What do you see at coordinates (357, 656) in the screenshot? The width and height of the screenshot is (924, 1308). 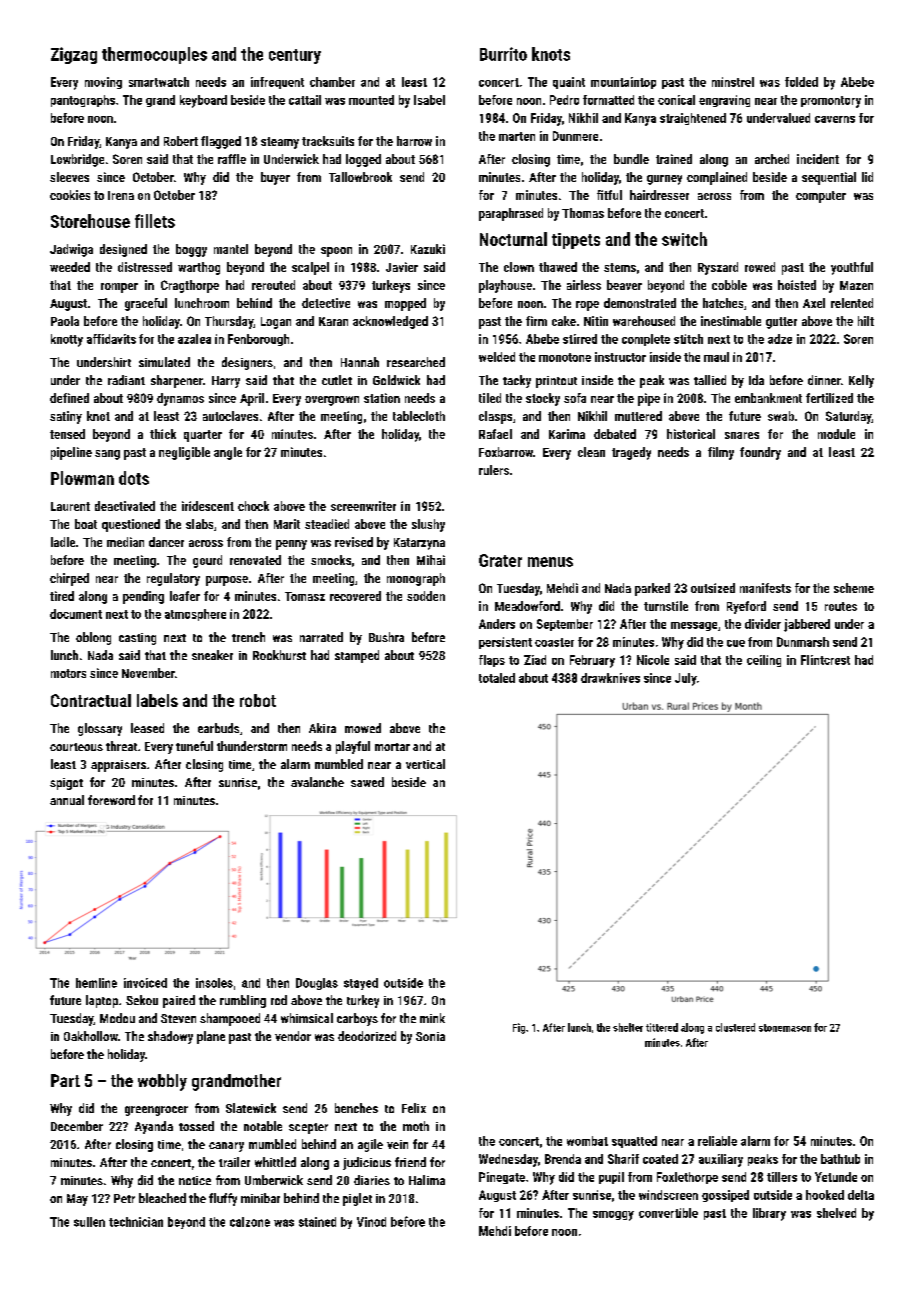 I see `stamped` at bounding box center [357, 656].
